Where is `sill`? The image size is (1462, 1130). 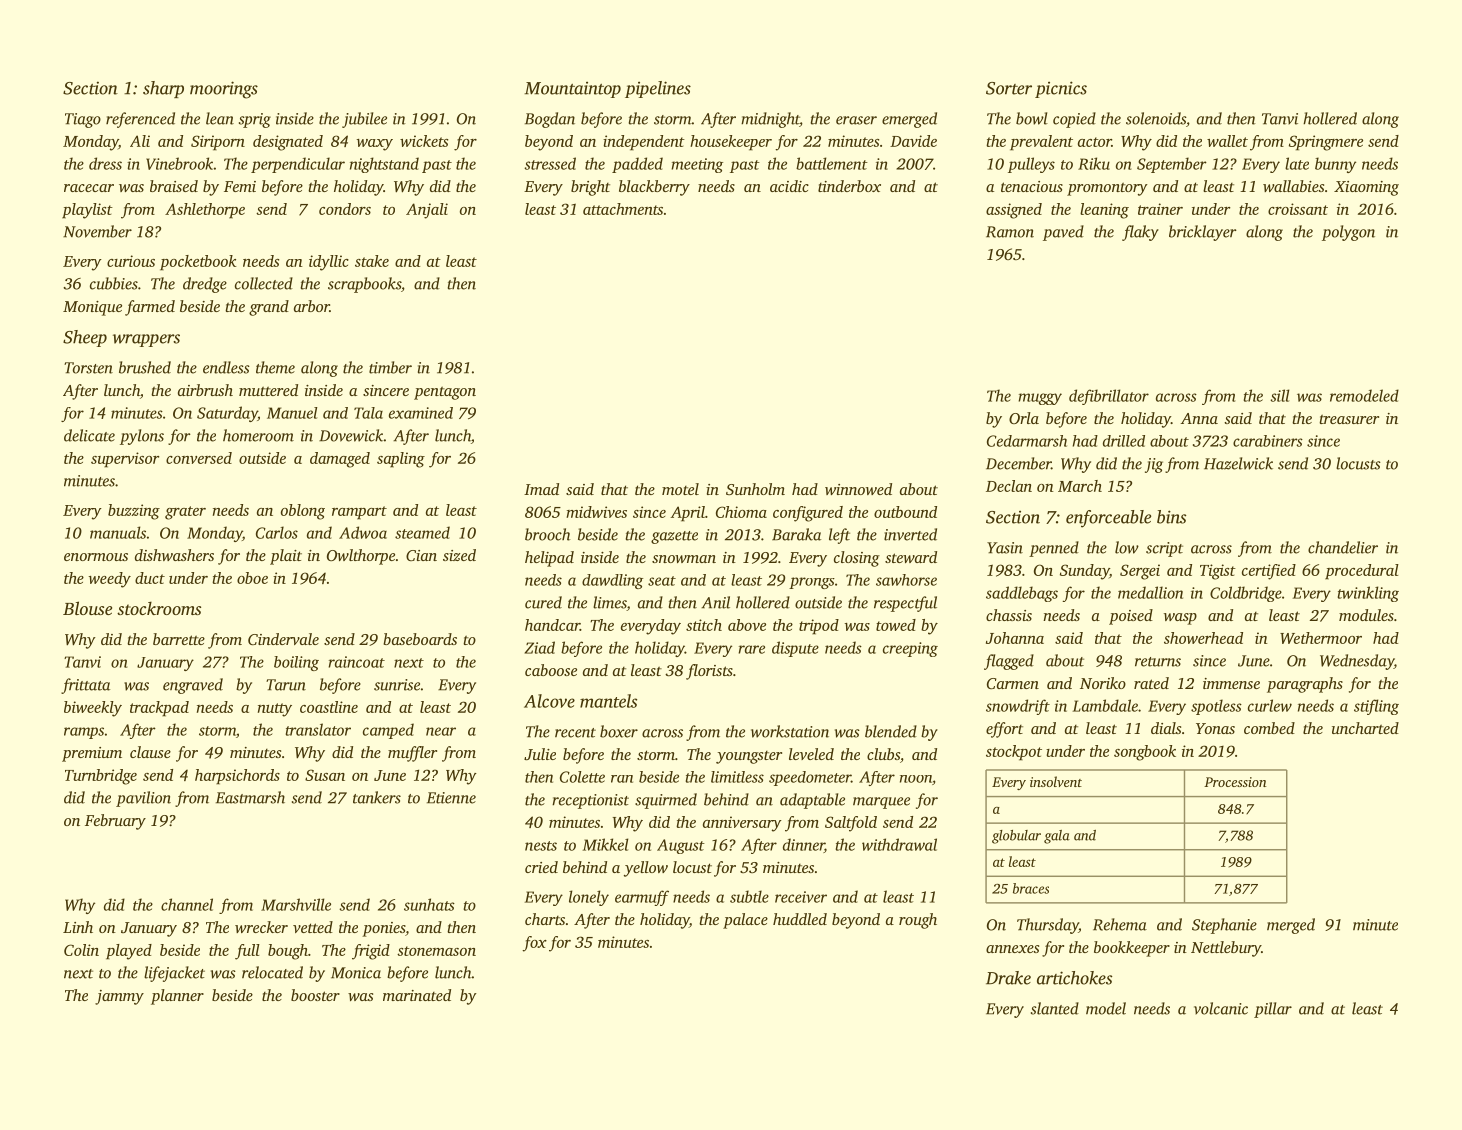 sill is located at coordinates (1279, 395).
